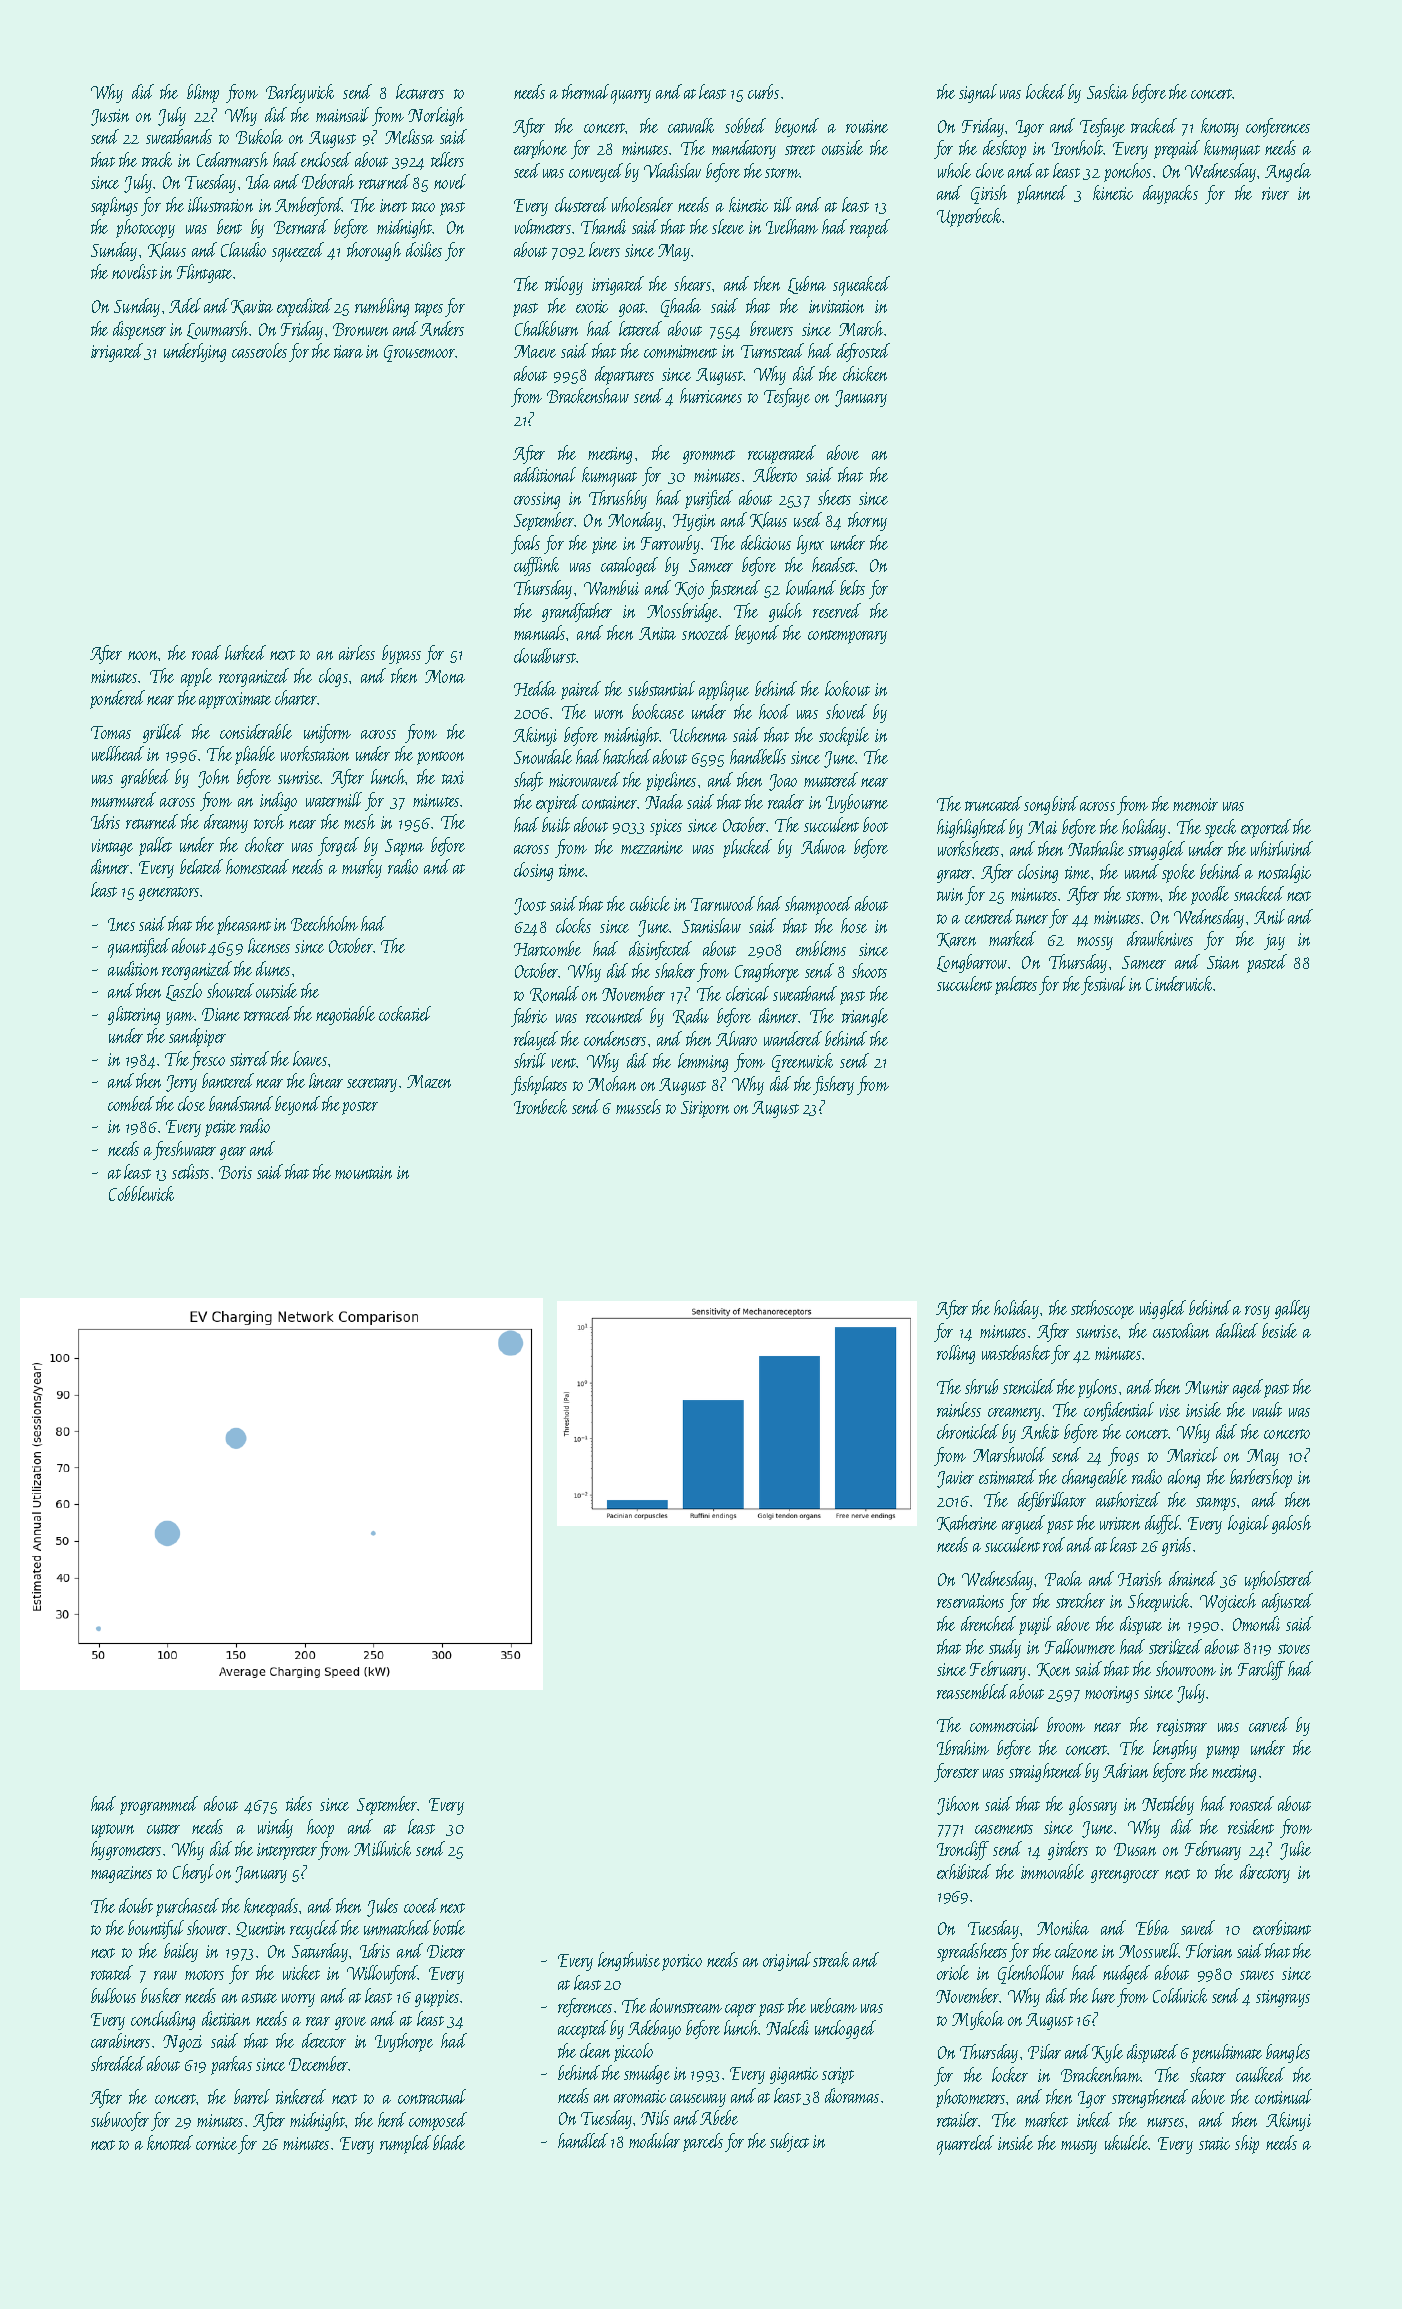 The image size is (1402, 2309). What do you see at coordinates (956, 1354) in the screenshot?
I see `rolling` at bounding box center [956, 1354].
